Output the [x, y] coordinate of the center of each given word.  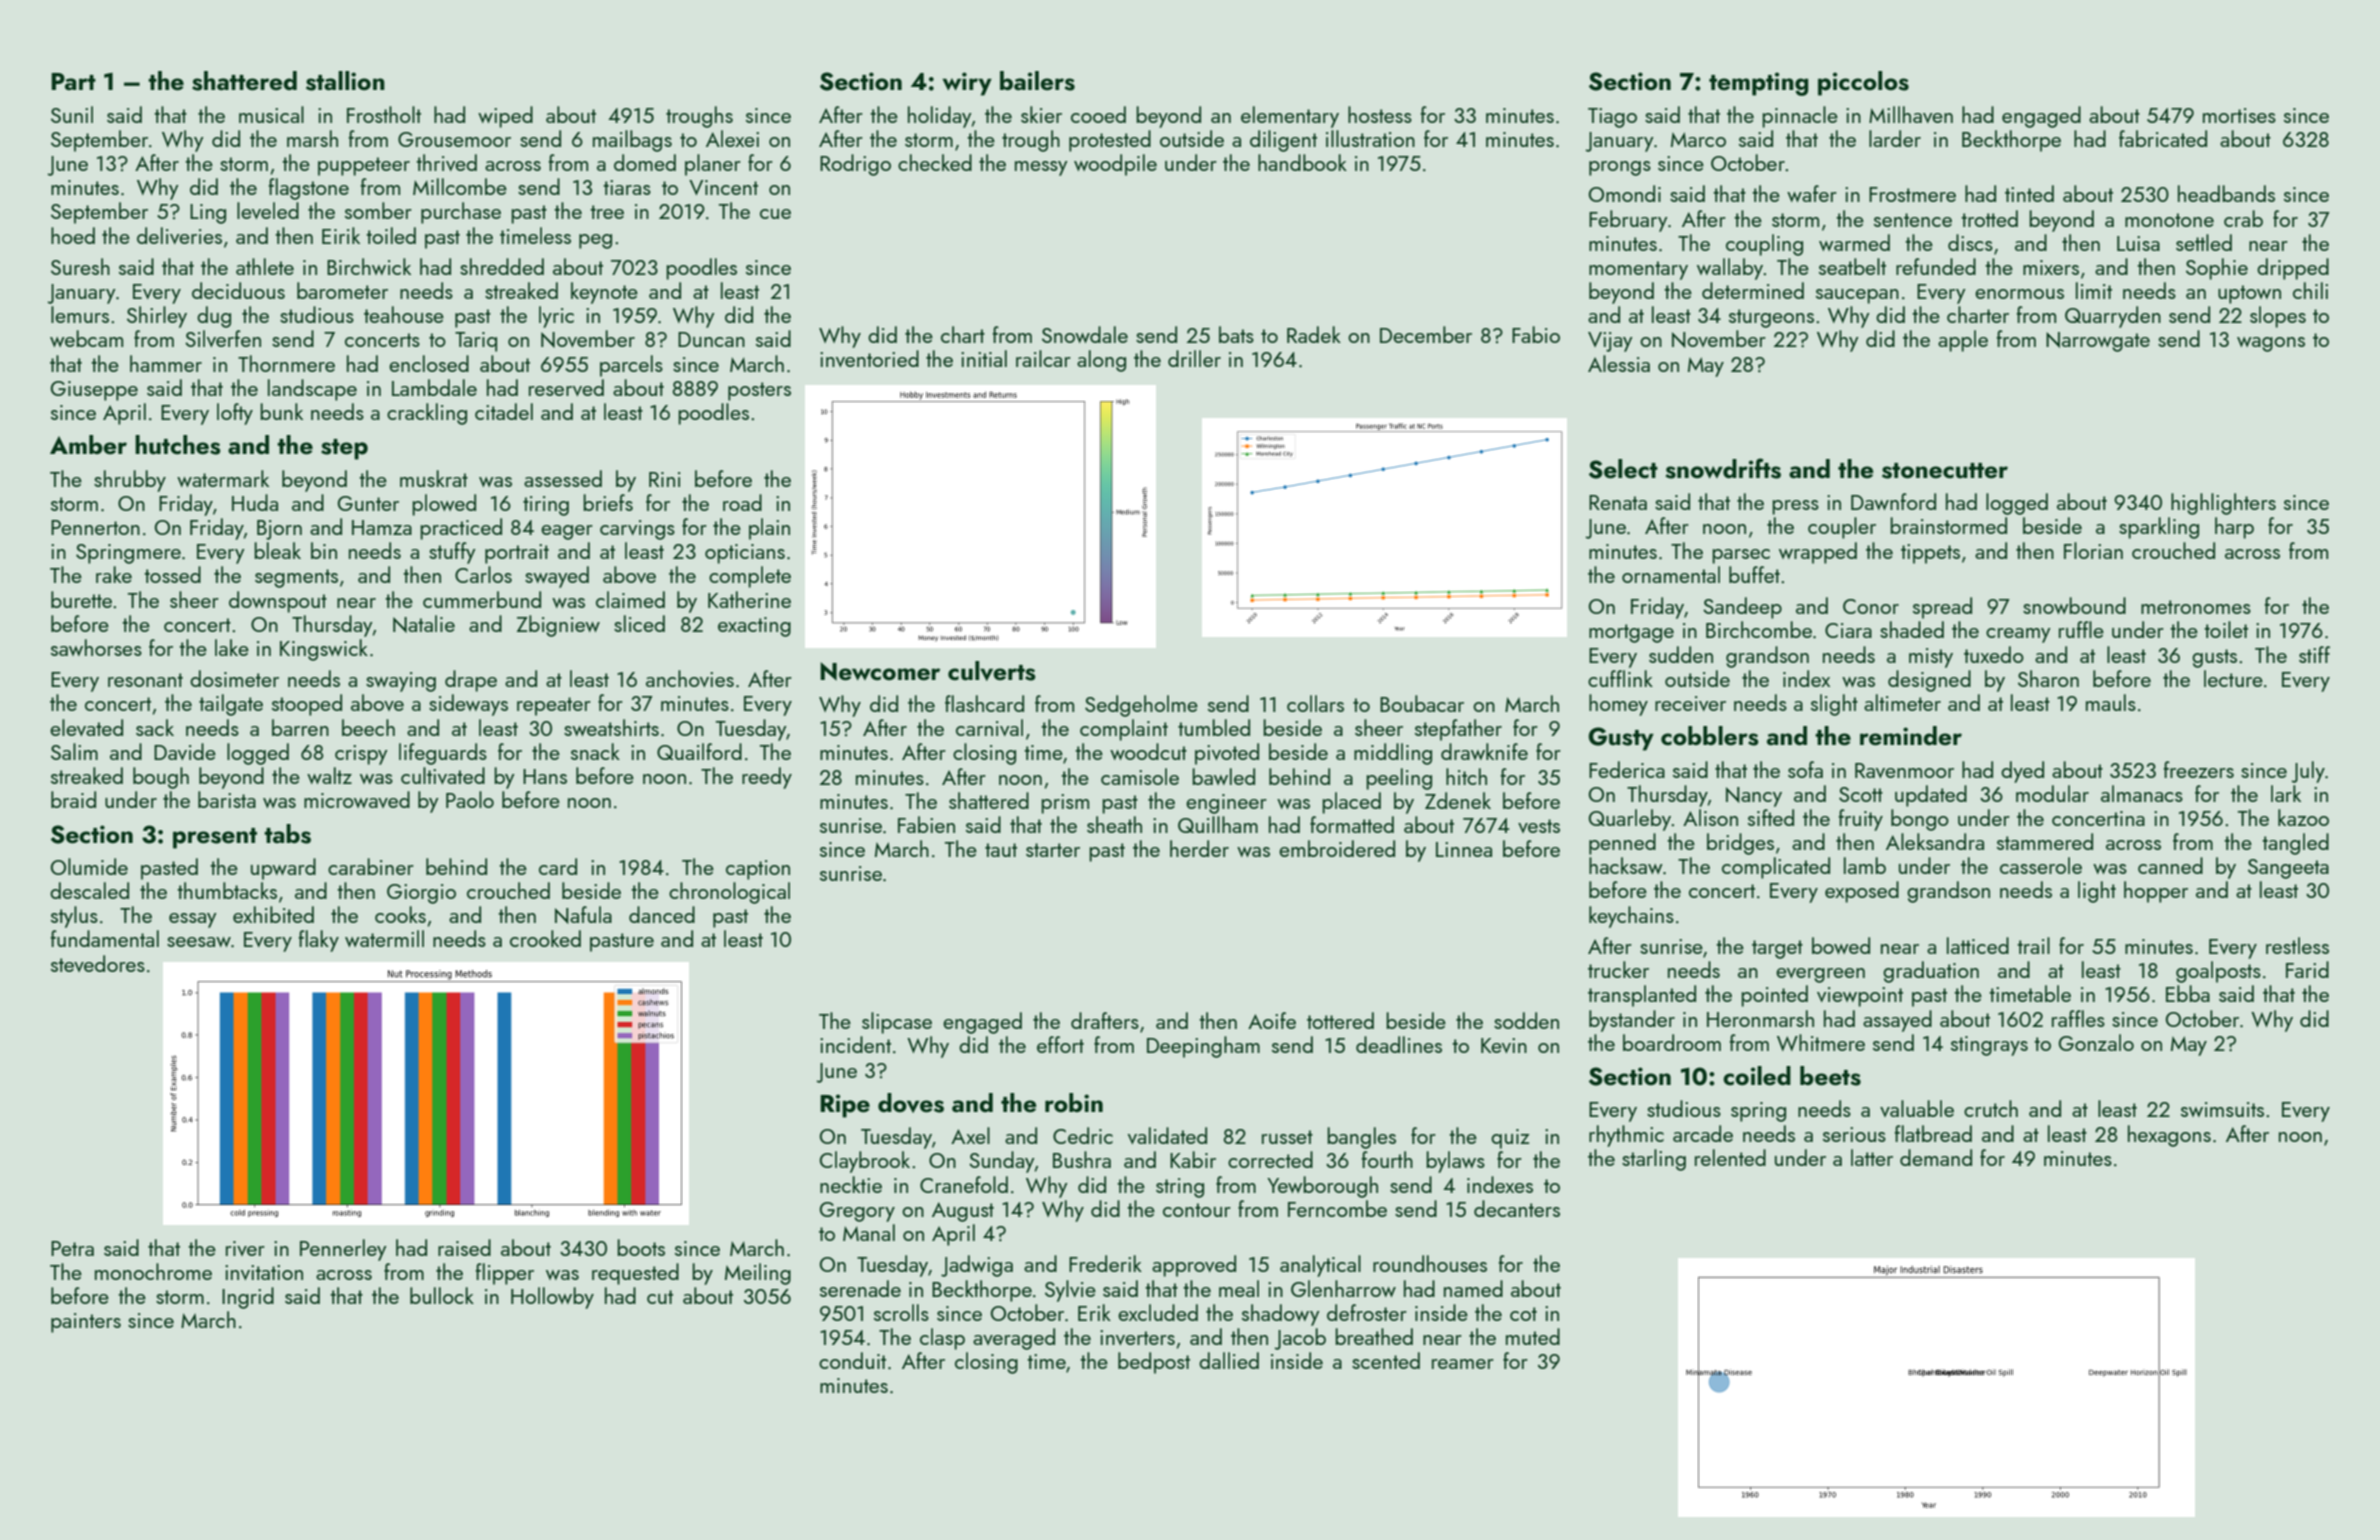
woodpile [1115, 165]
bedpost [1154, 1363]
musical [271, 114]
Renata [1618, 502]
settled [2204, 242]
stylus [74, 917]
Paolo [470, 799]
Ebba [2188, 993]
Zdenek [1458, 800]
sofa [1805, 769]
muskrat [434, 478]
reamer [1463, 1364]
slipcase [897, 1023]
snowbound [2074, 605]
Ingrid [248, 1298]
